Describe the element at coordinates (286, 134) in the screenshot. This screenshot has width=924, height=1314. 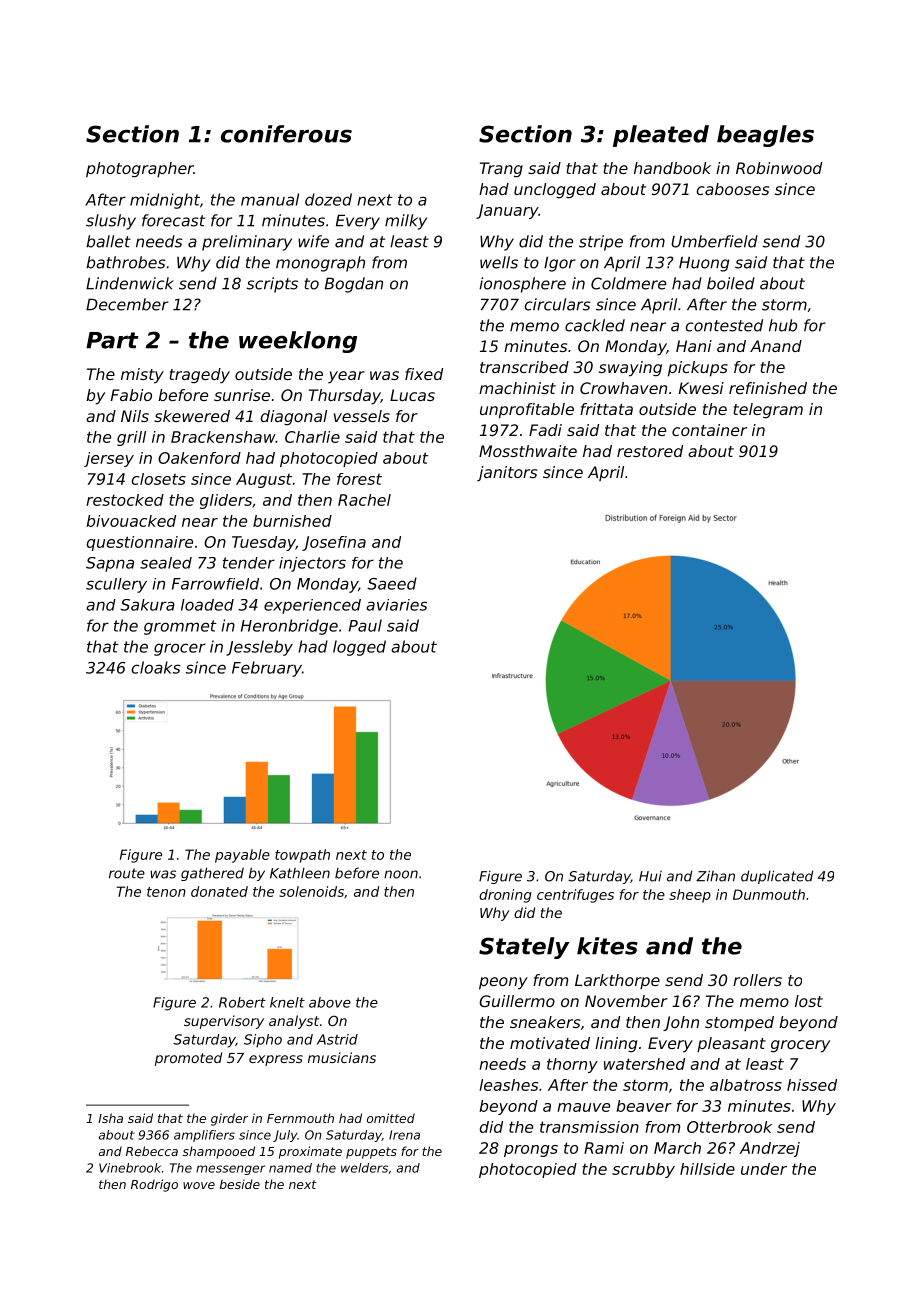
I see `coniferous` at that location.
